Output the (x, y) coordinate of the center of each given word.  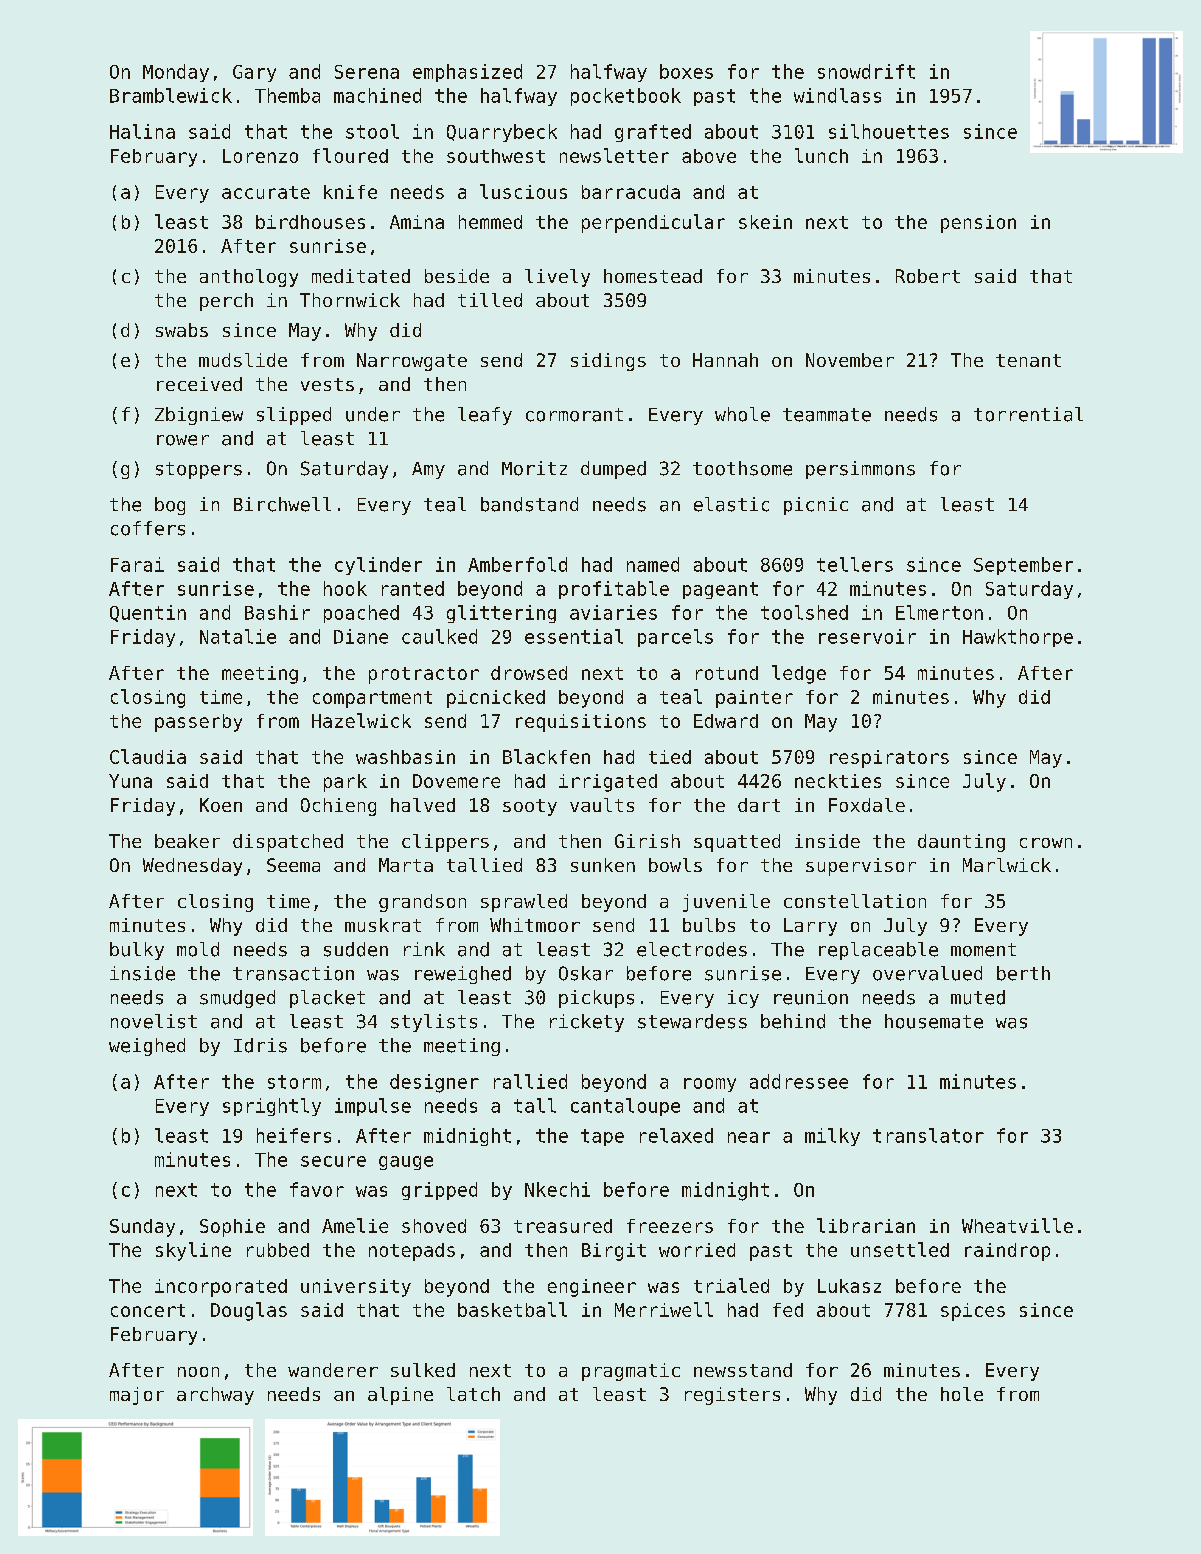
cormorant (574, 415)
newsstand (743, 1370)
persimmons (860, 470)
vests (327, 384)
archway (215, 1396)
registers (732, 1396)
